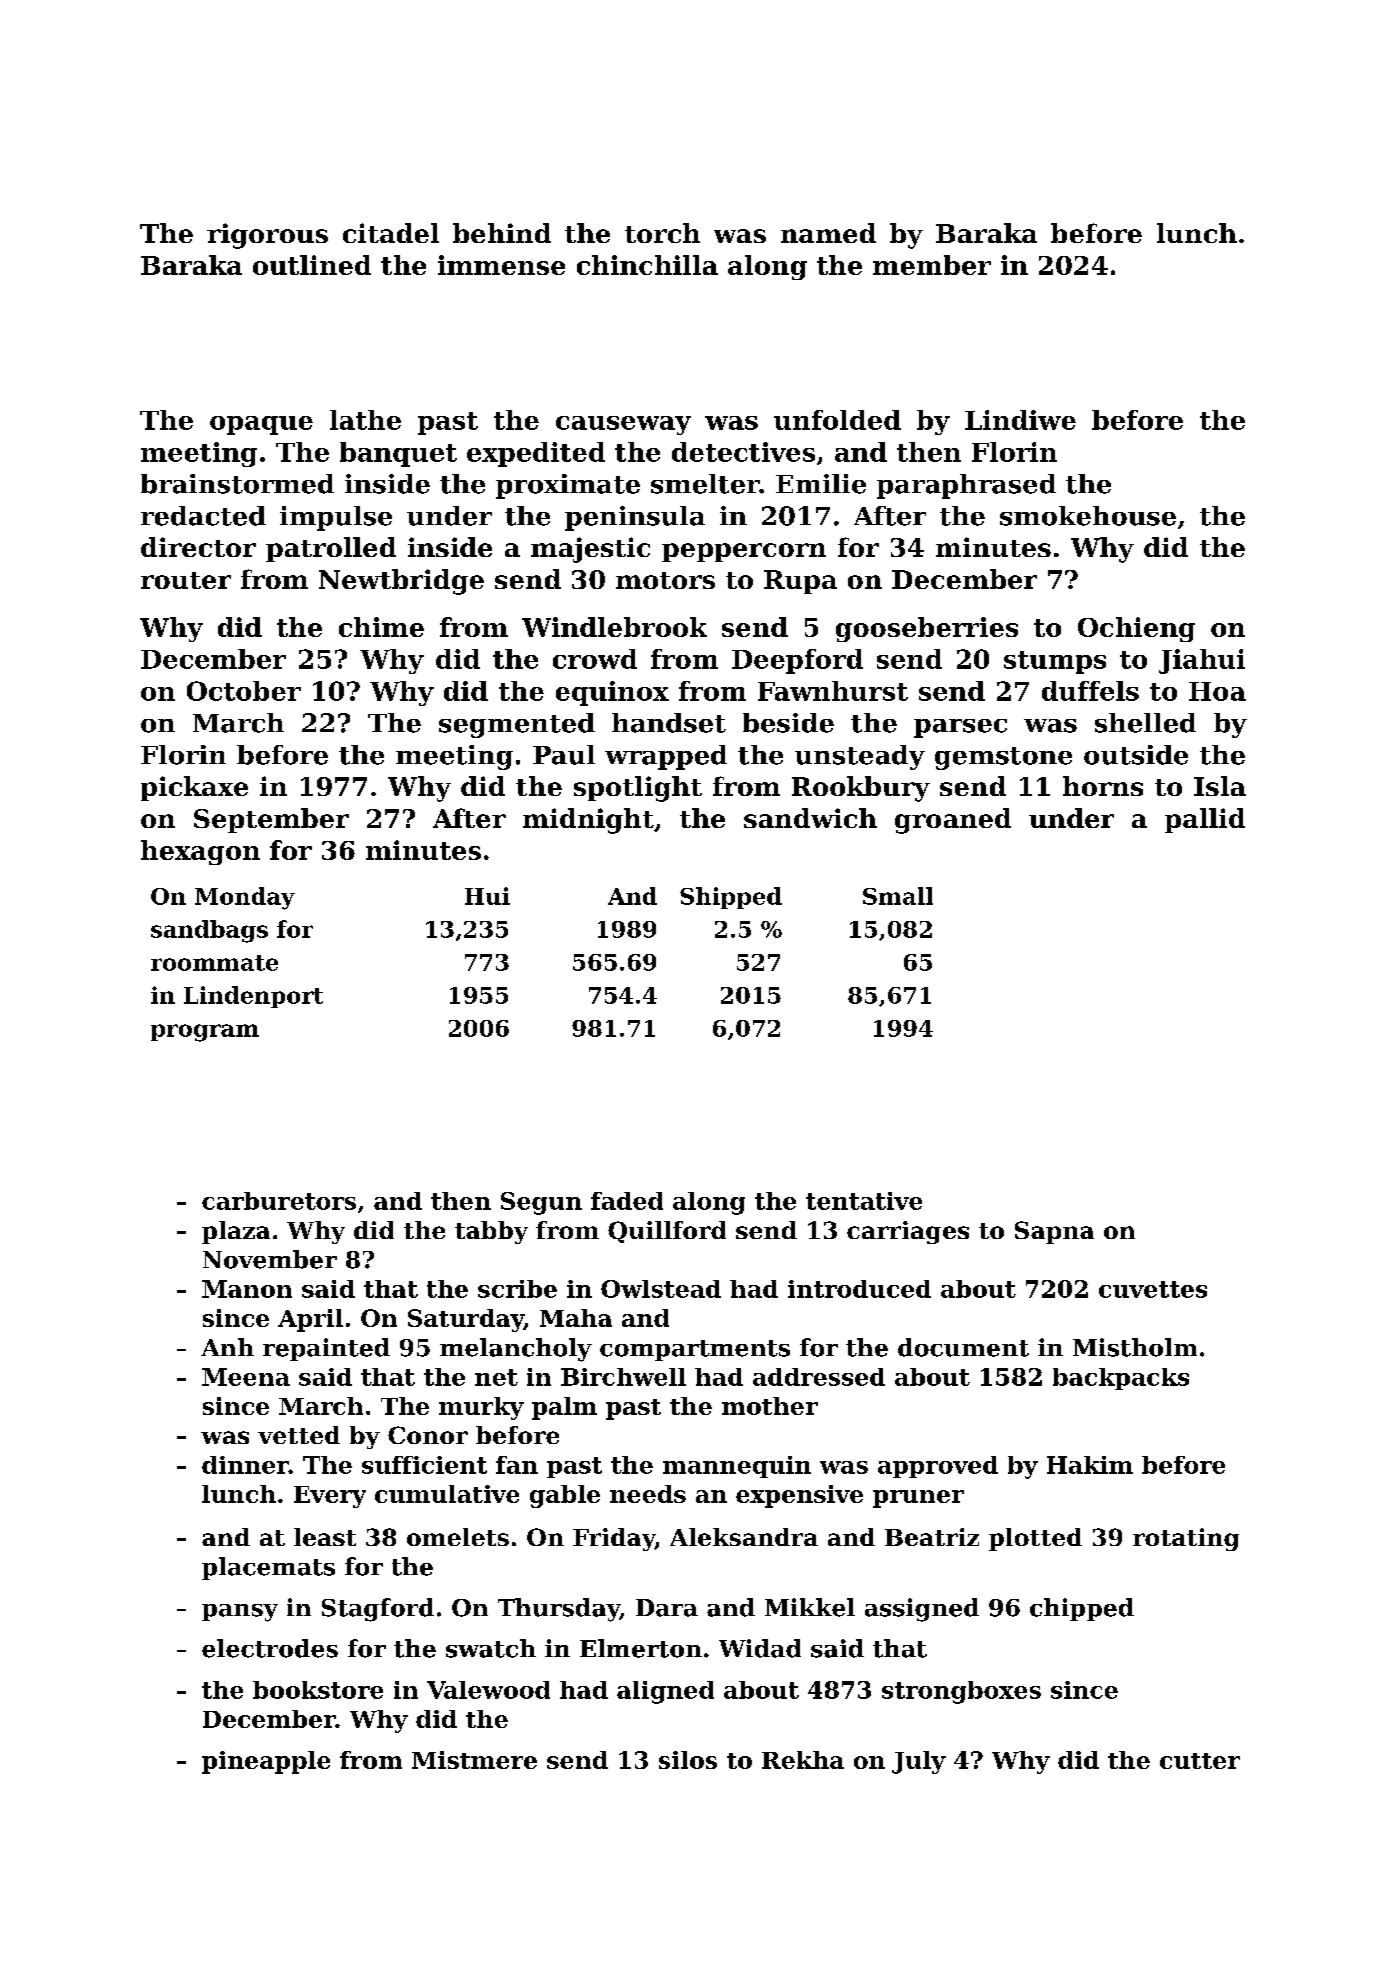  I want to click on cutter, so click(1200, 1761).
